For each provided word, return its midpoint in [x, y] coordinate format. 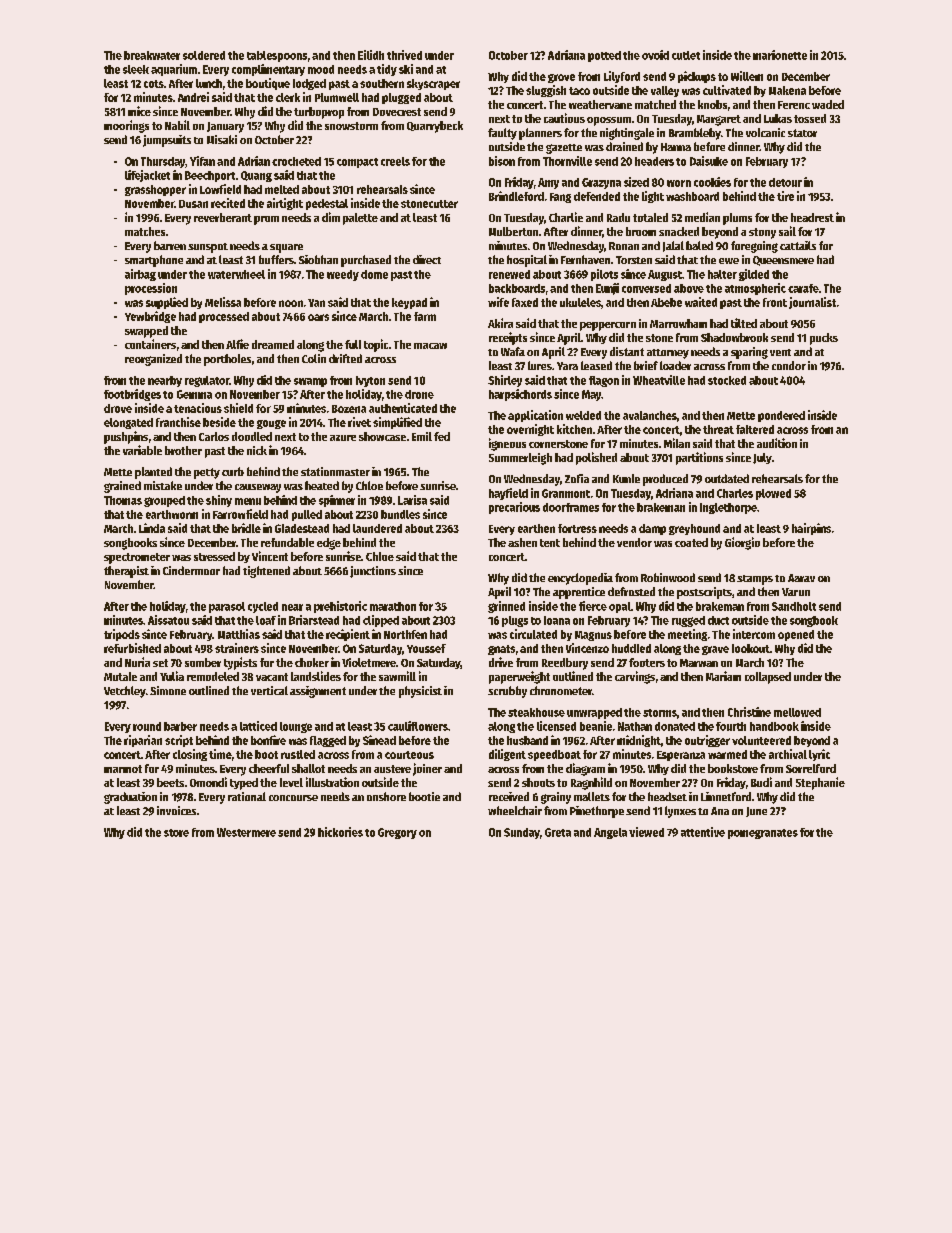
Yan [316, 303]
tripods [122, 635]
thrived [404, 55]
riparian [143, 741]
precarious [514, 508]
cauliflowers [418, 726]
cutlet [686, 55]
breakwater [152, 55]
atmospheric [755, 289]
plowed [773, 494]
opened [796, 635]
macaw [430, 346]
